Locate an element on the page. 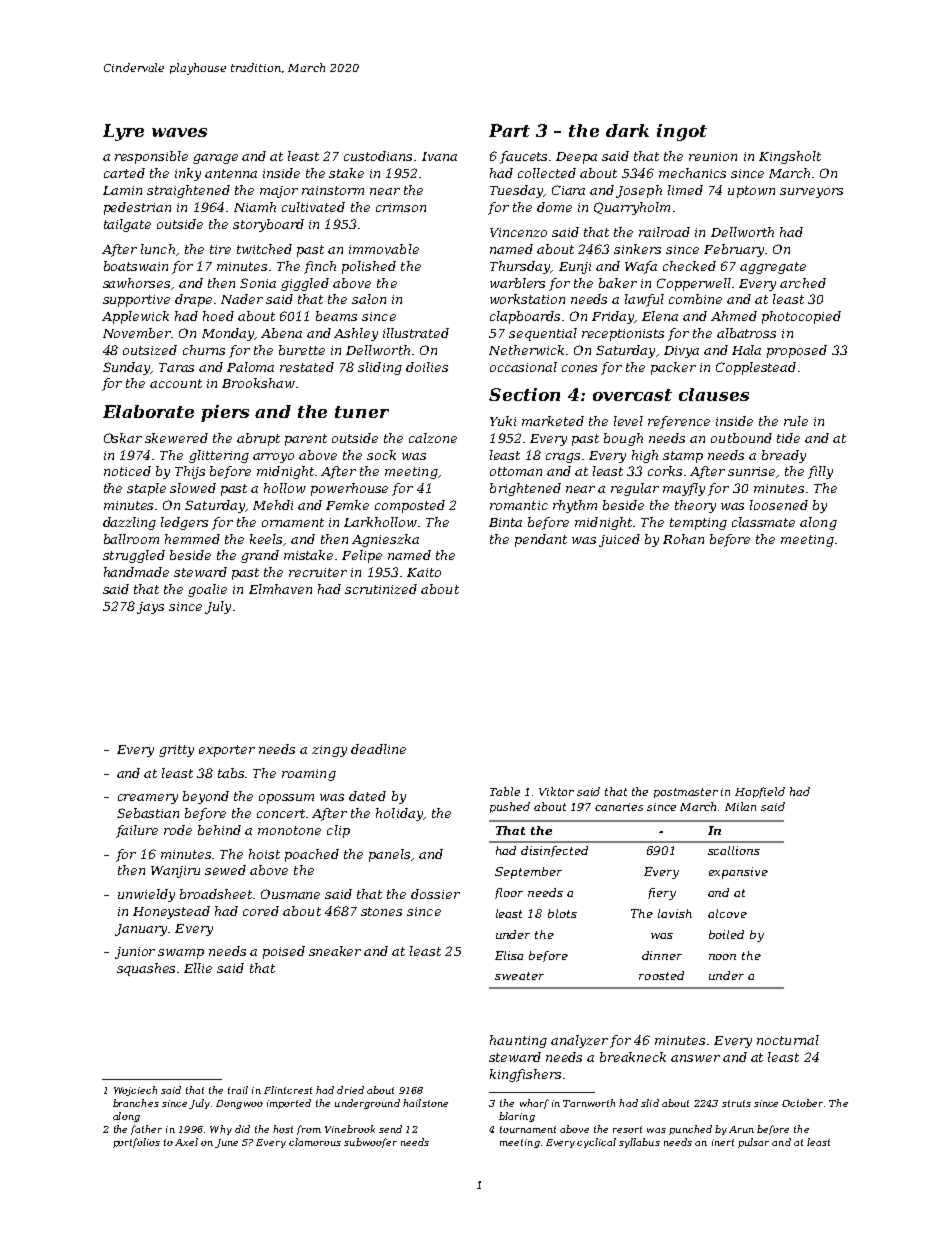  doilies is located at coordinates (427, 367).
